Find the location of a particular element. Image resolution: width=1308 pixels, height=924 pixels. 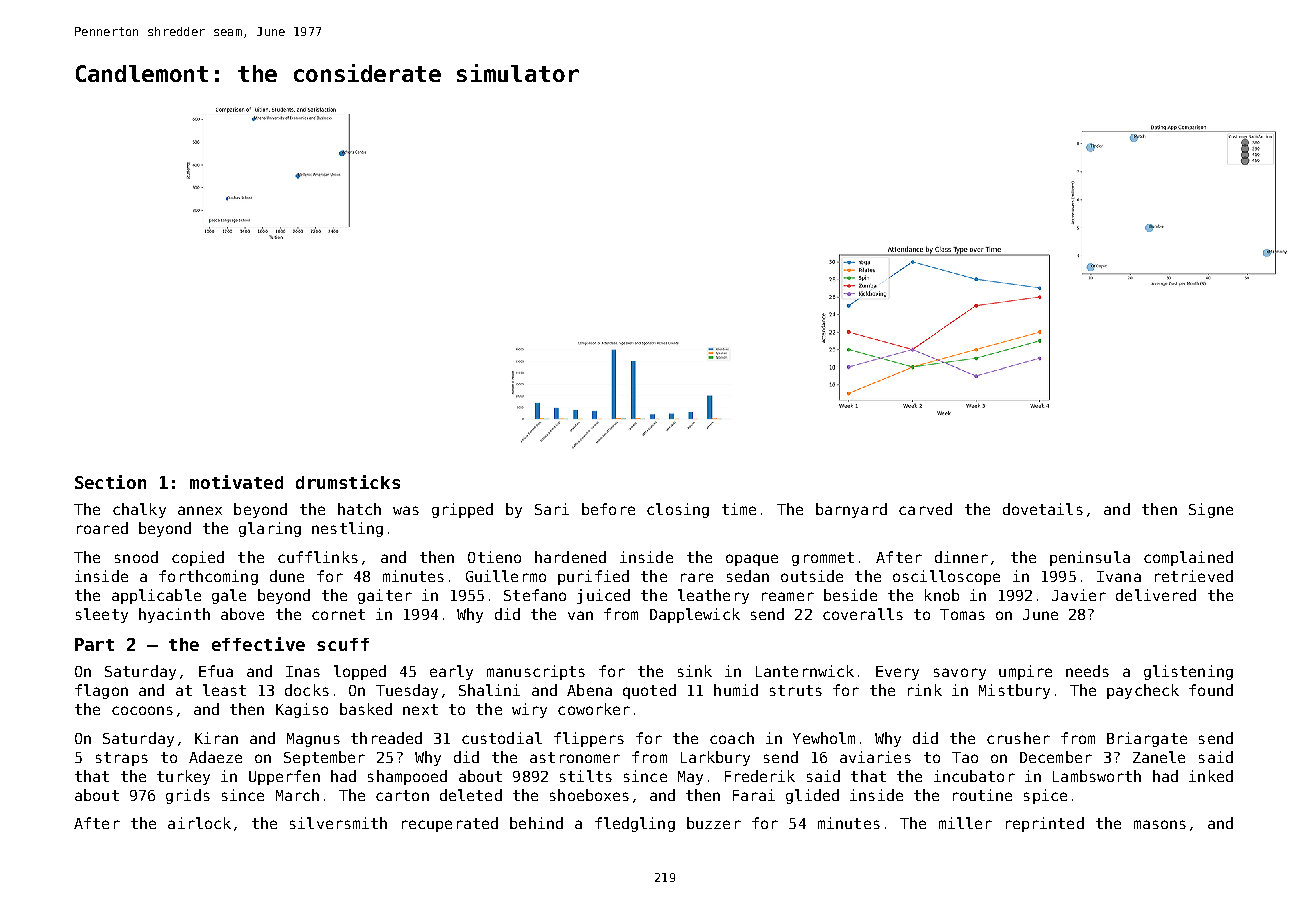

wiry is located at coordinates (529, 710).
